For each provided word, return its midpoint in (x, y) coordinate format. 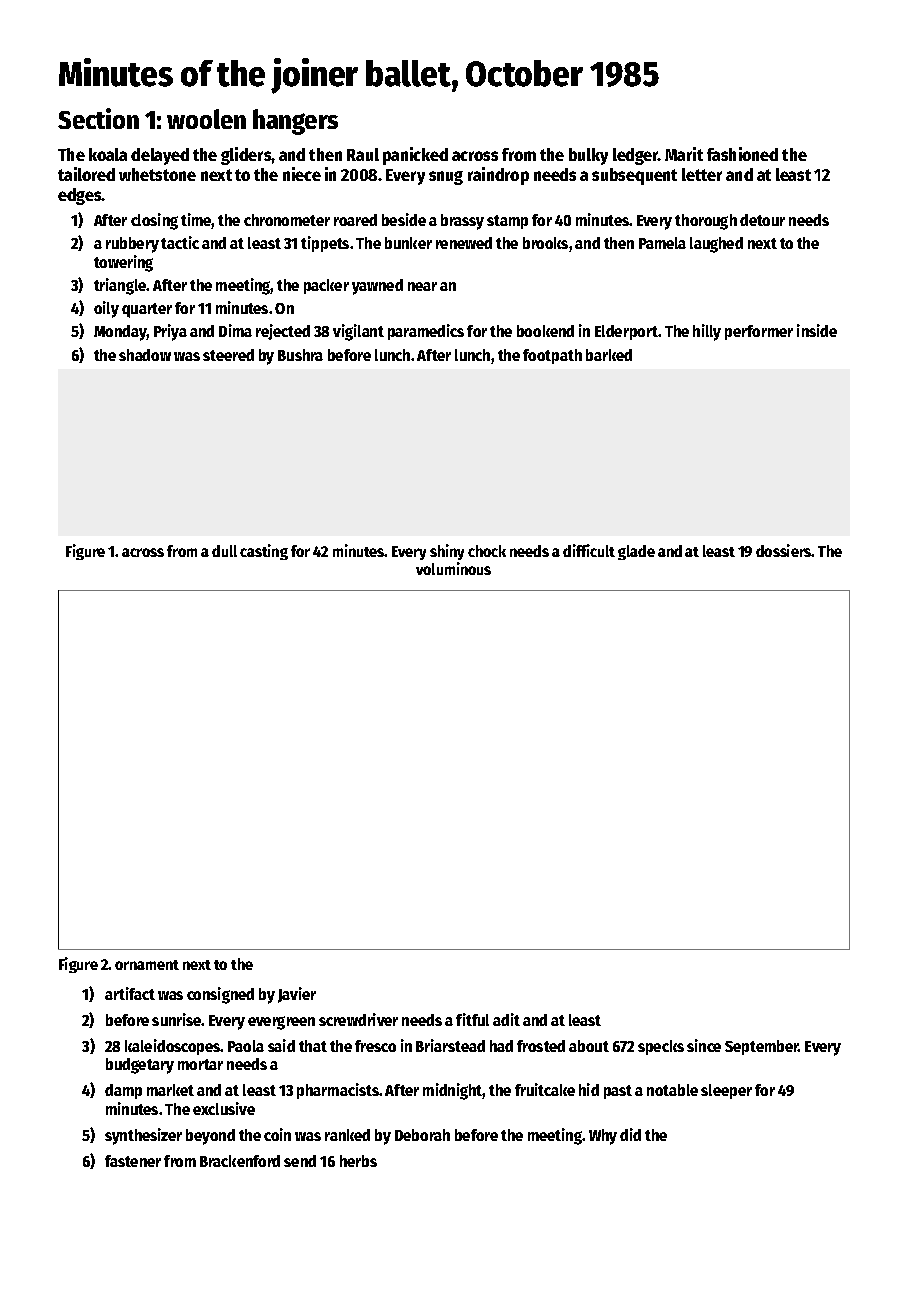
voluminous (453, 568)
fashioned (742, 154)
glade (636, 552)
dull (224, 551)
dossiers (784, 550)
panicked (415, 156)
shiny (447, 552)
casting (264, 552)
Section (98, 118)
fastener (133, 1161)
